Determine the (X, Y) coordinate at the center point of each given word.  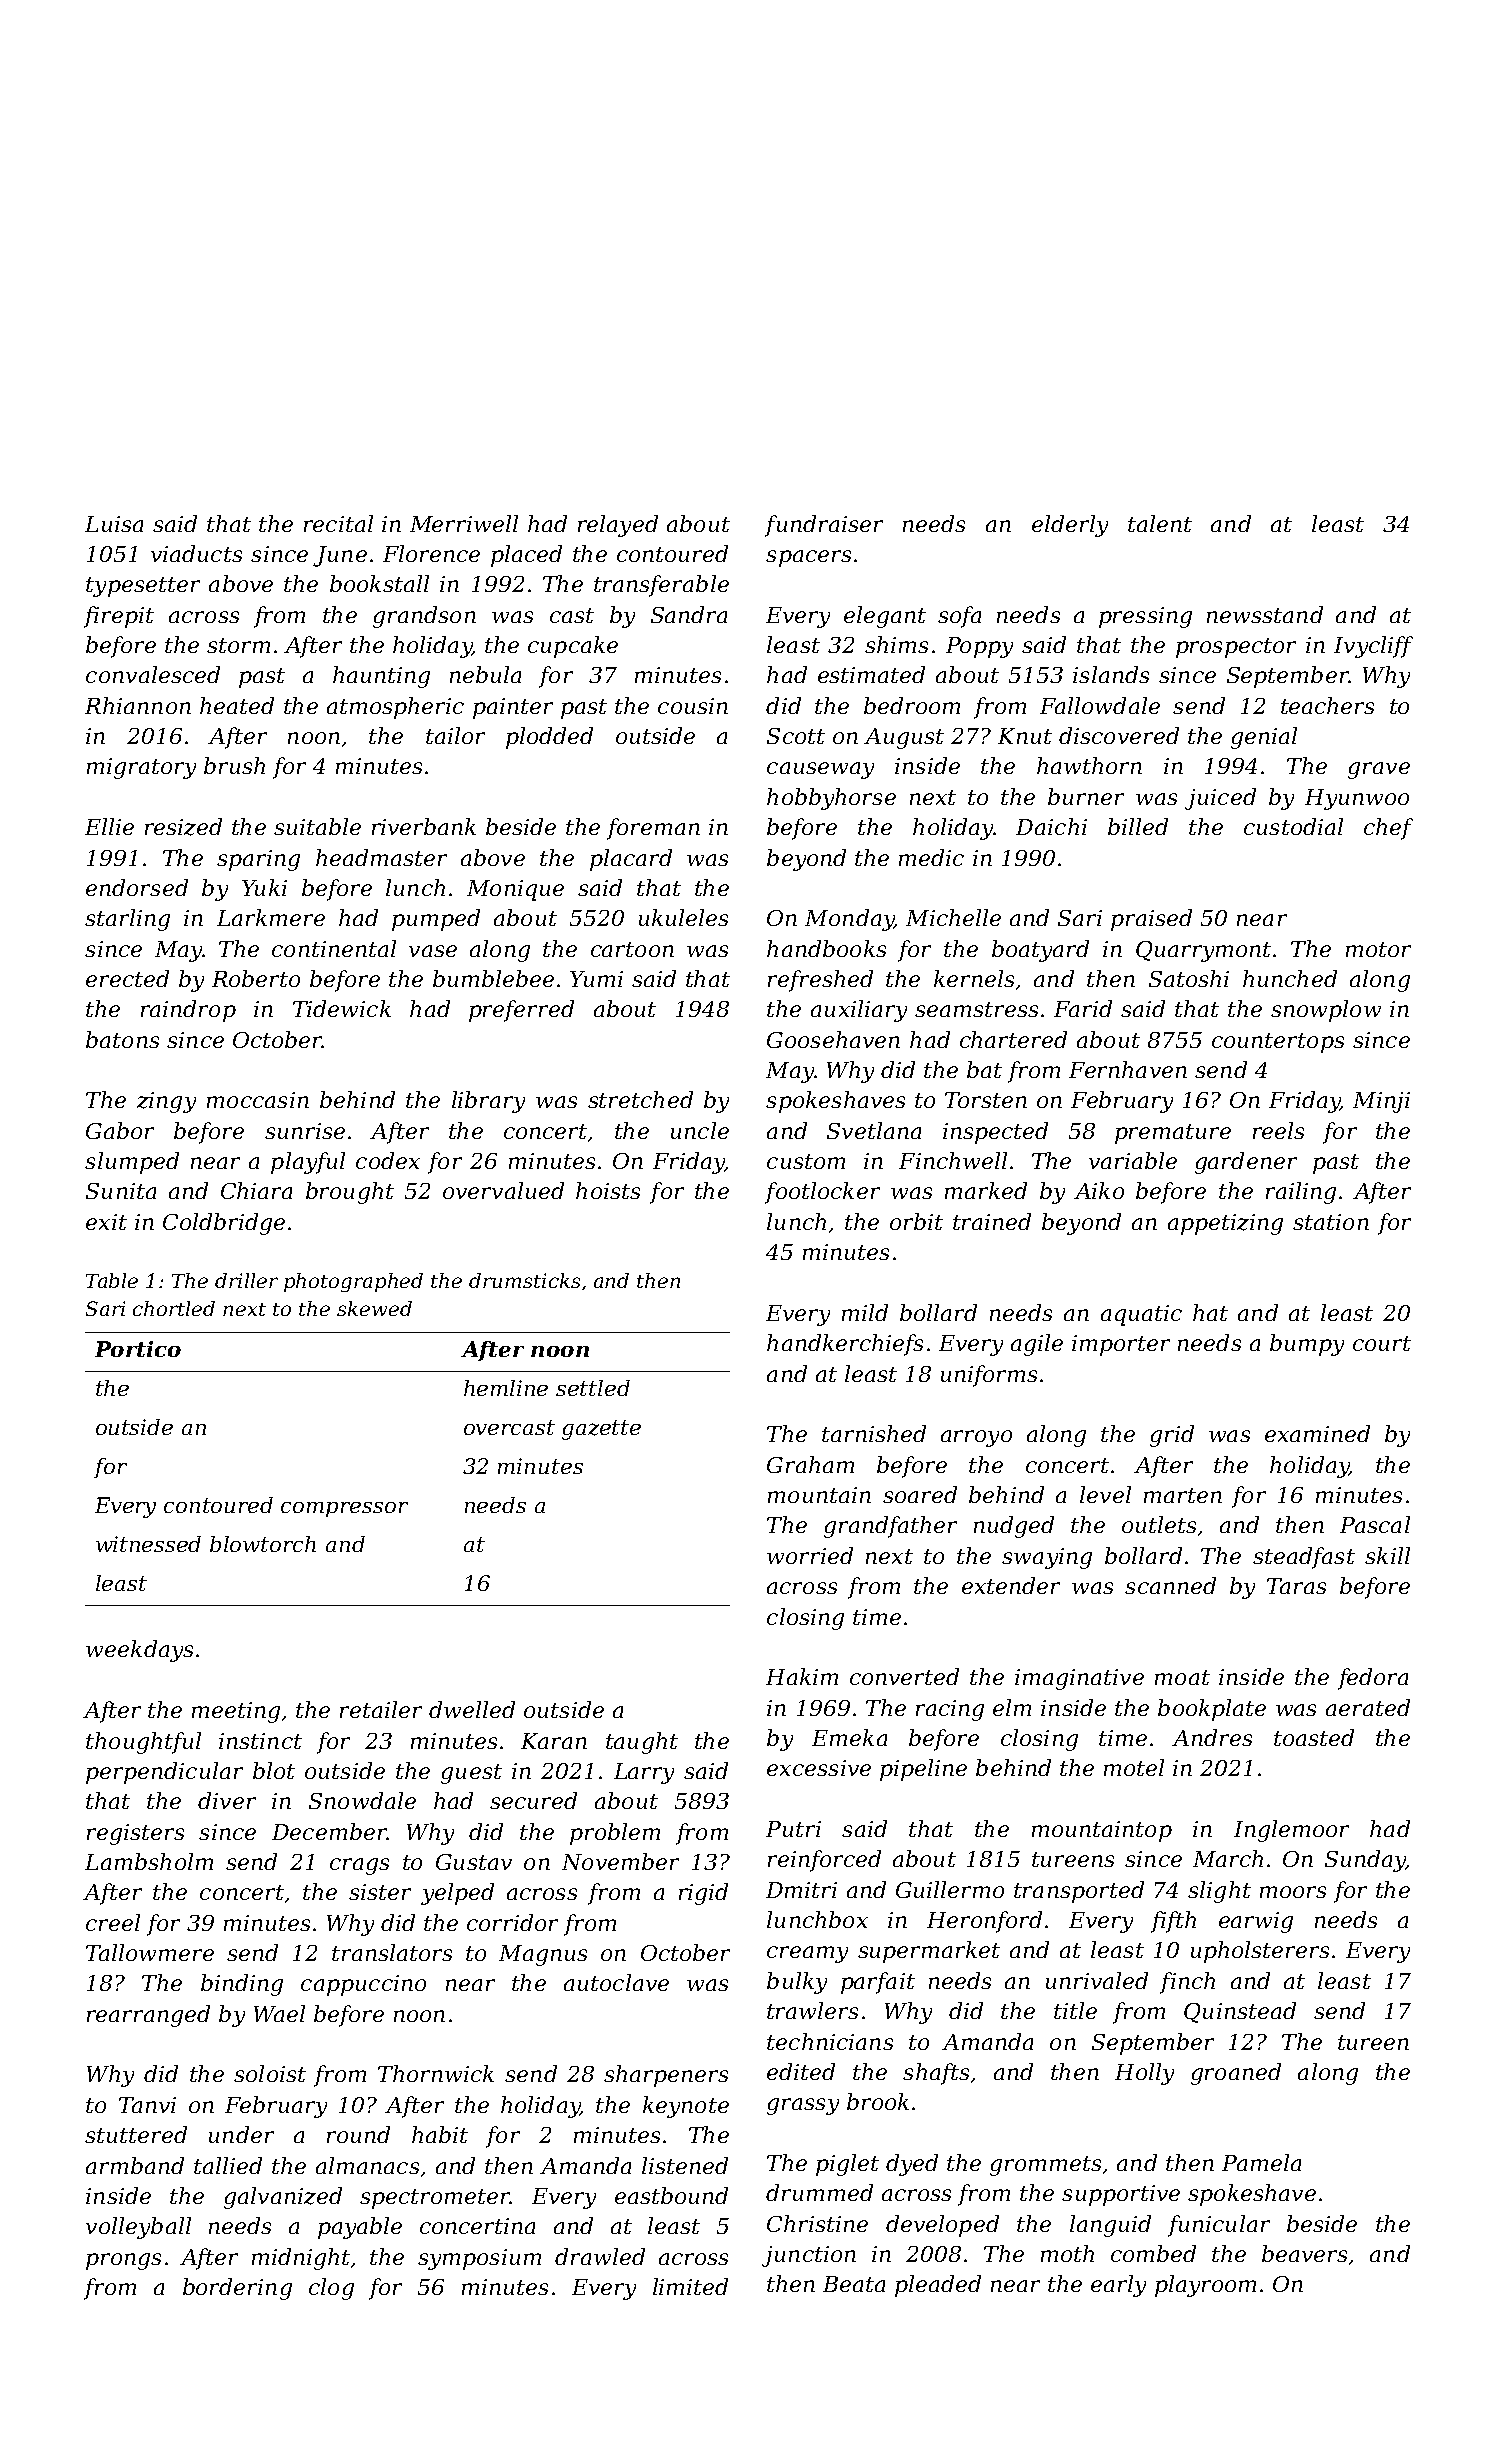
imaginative (1079, 1679)
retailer (381, 1709)
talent (1160, 523)
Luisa (114, 524)
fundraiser (824, 526)
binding (242, 1985)
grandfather (890, 1527)
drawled (600, 2256)
